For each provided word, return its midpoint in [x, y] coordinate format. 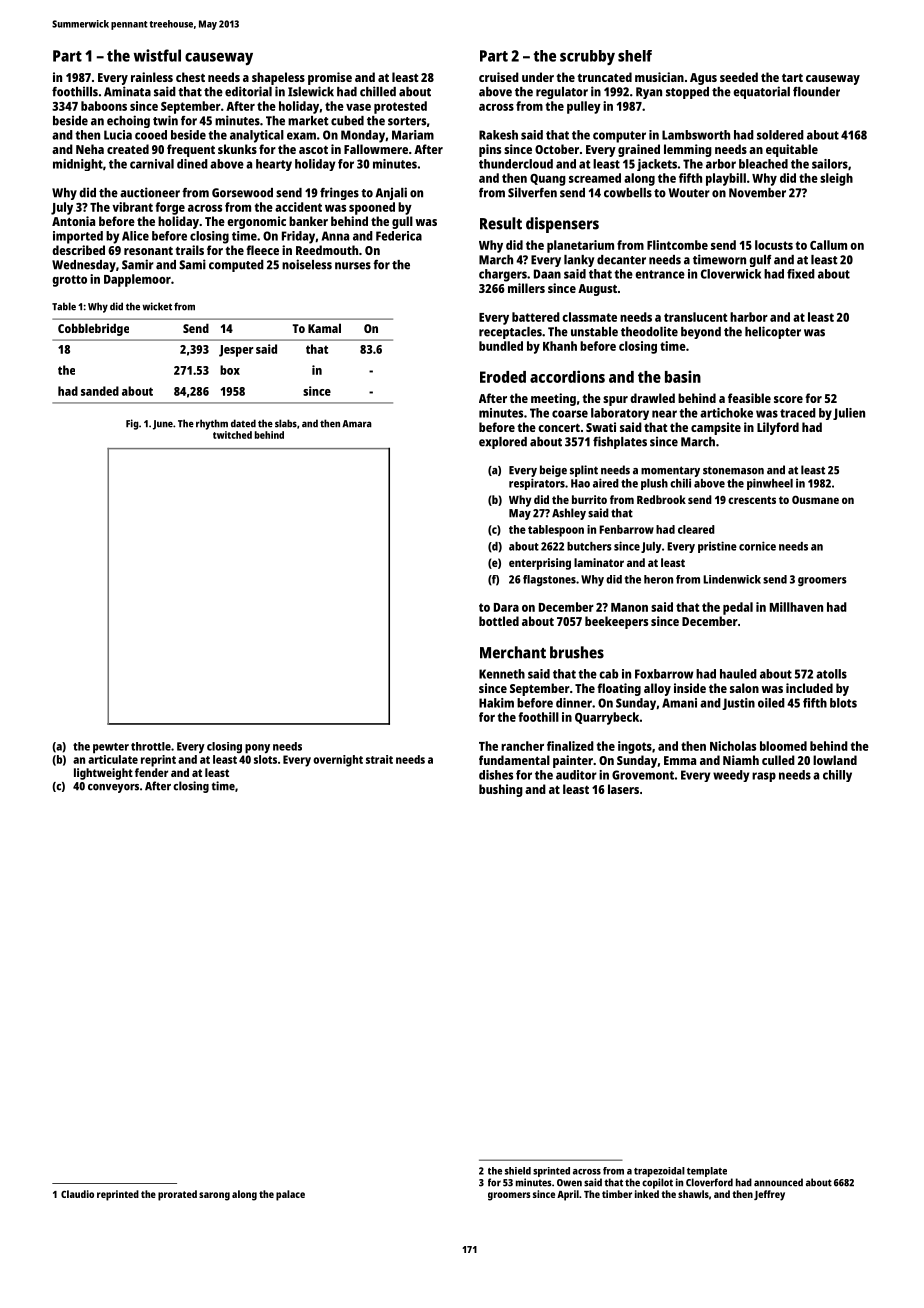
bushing [501, 790]
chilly [837, 776]
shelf [635, 56]
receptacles [510, 333]
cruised [499, 77]
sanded [100, 391]
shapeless [278, 78]
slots [265, 759]
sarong [214, 1196]
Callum [828, 245]
